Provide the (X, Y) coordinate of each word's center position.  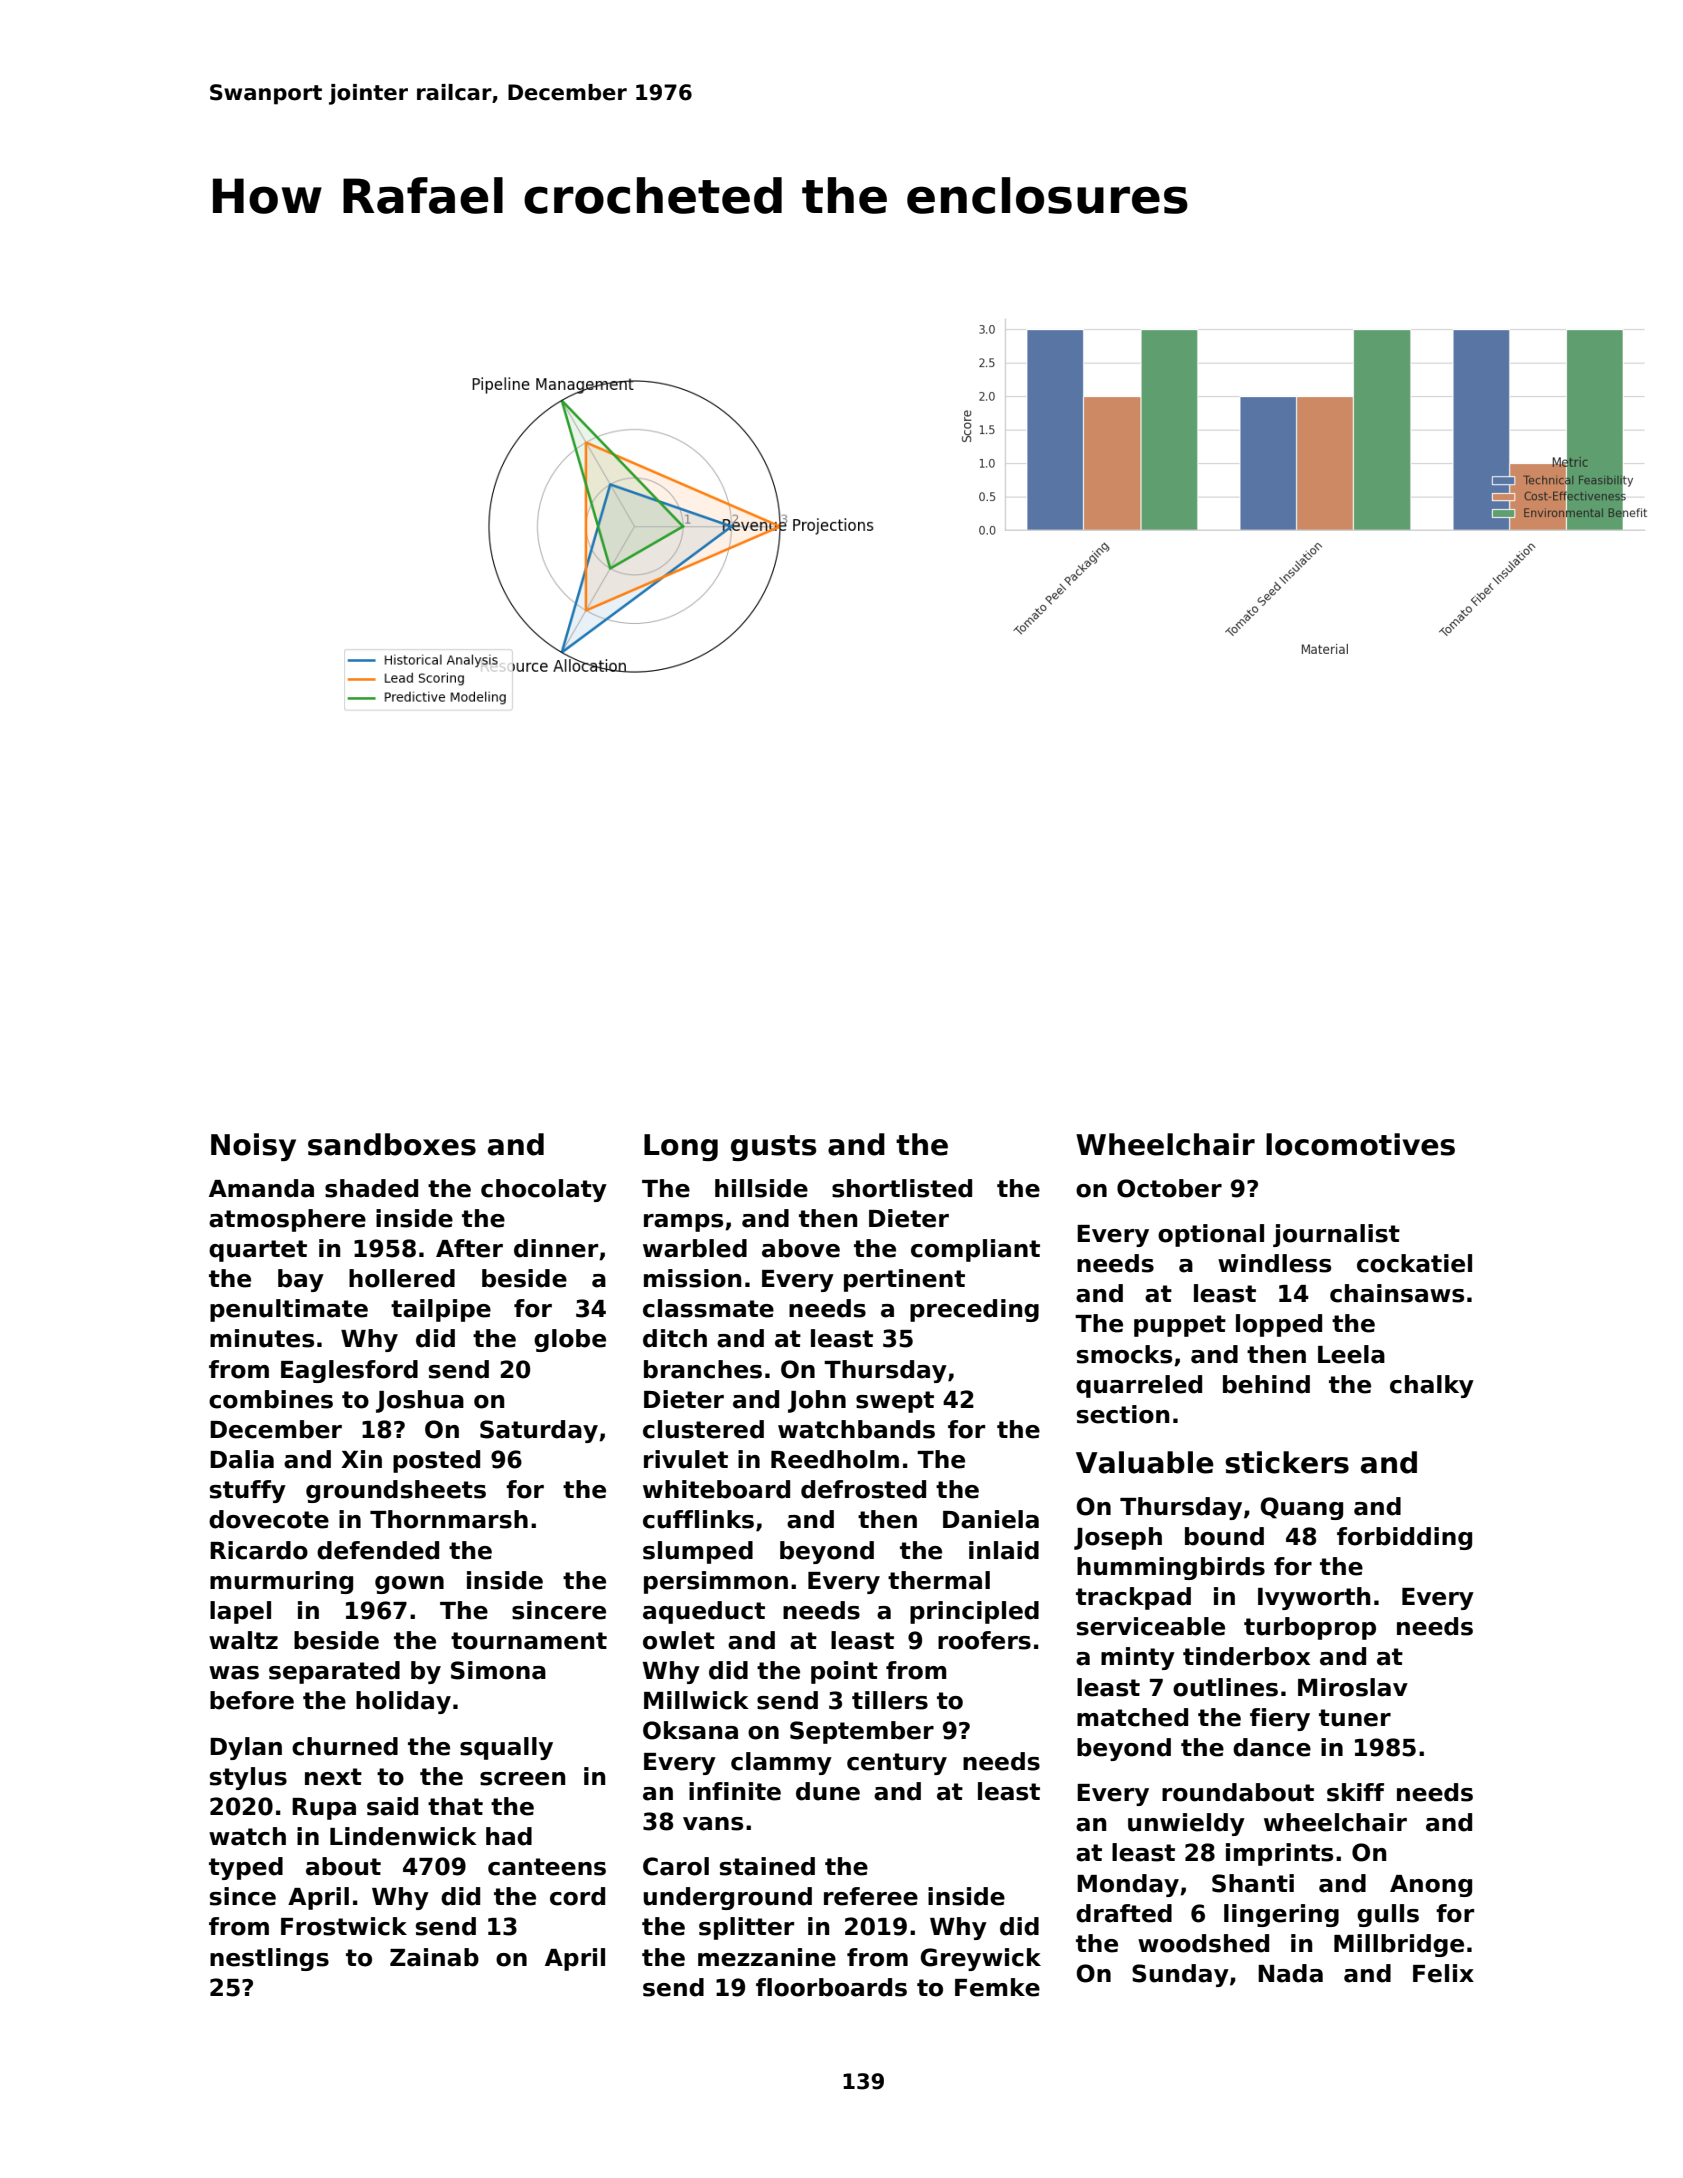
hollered (402, 1278)
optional (1211, 1235)
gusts (774, 1148)
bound (1224, 1536)
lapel (240, 1612)
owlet (679, 1640)
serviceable (1151, 1626)
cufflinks (698, 1519)
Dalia (242, 1459)
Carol (676, 1866)
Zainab (434, 1957)
